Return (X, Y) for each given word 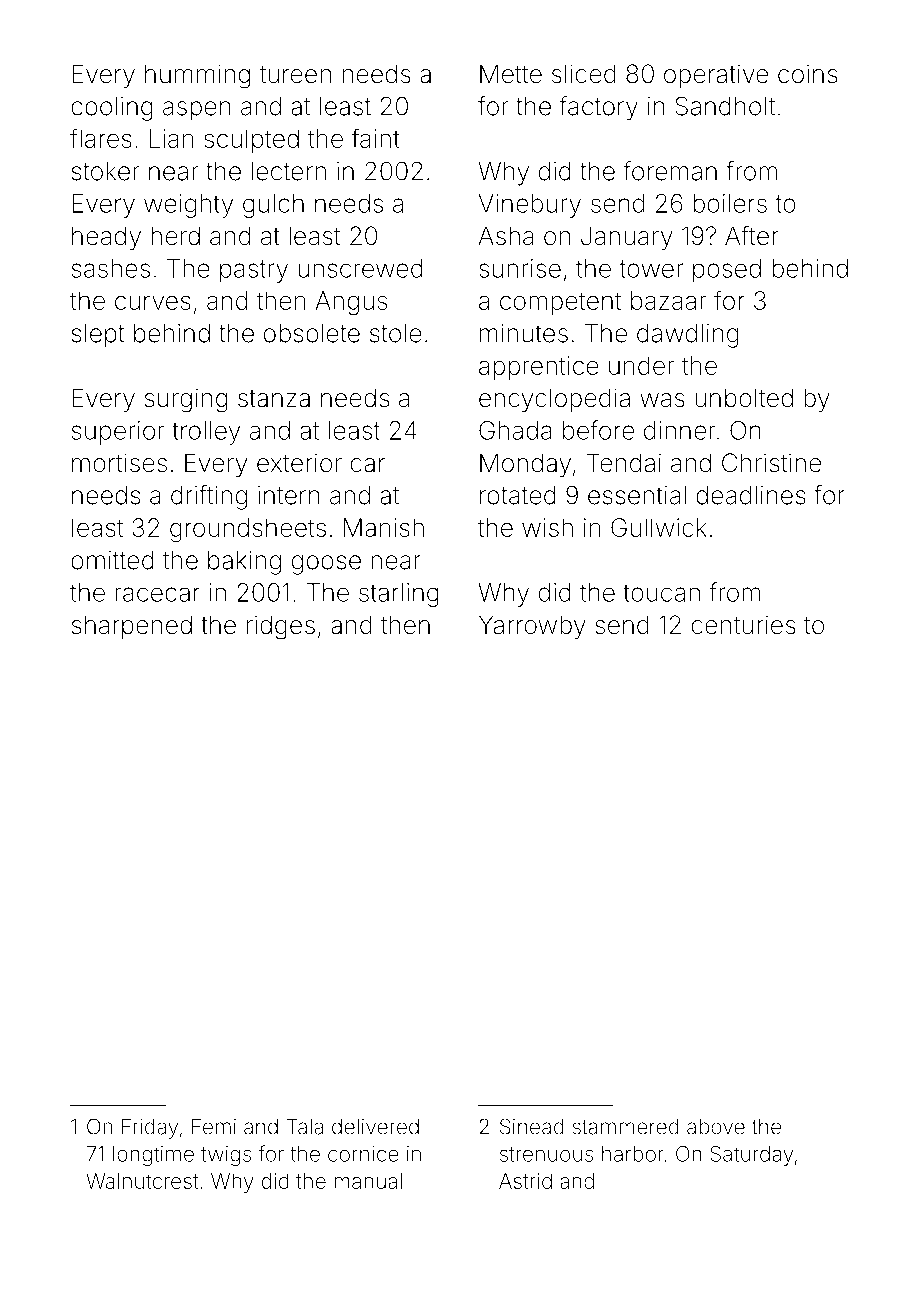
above (716, 1127)
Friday (150, 1129)
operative (716, 76)
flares (101, 138)
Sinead (532, 1126)
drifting (209, 497)
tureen (295, 75)
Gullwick (659, 527)
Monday (525, 465)
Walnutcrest (142, 1181)
